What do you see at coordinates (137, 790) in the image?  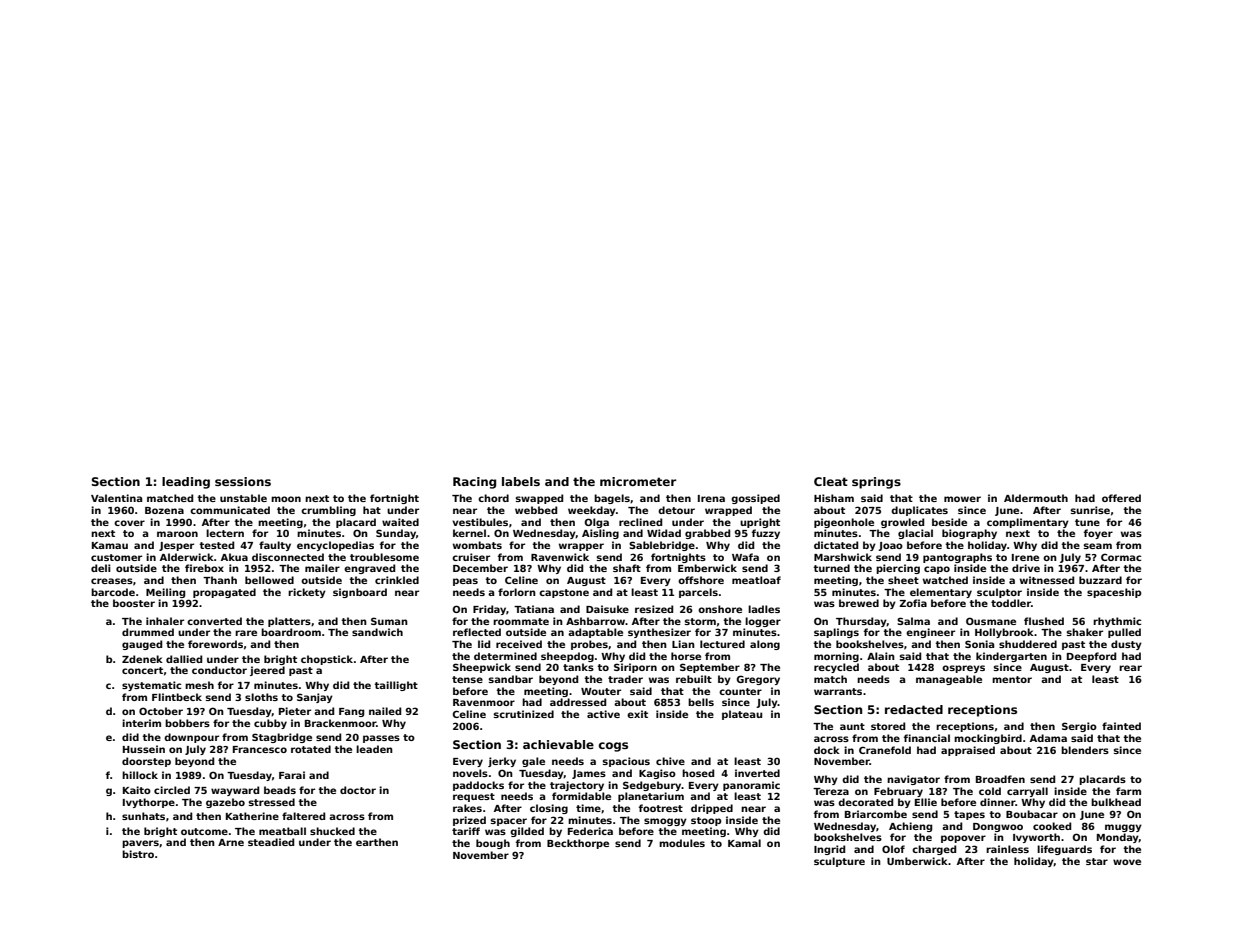 I see `Kaito` at bounding box center [137, 790].
